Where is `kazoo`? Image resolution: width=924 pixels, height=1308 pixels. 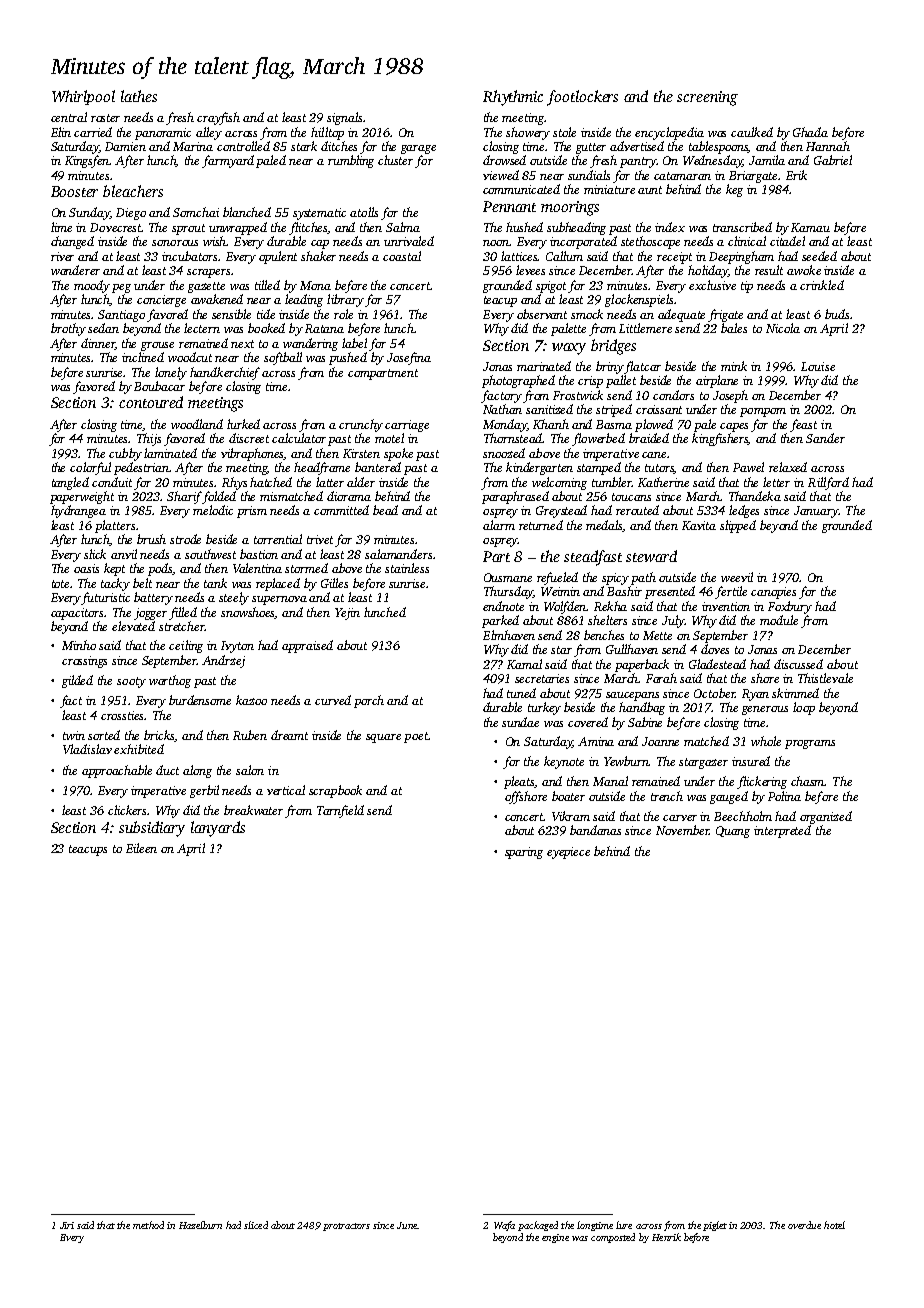
kazoo is located at coordinates (251, 700).
